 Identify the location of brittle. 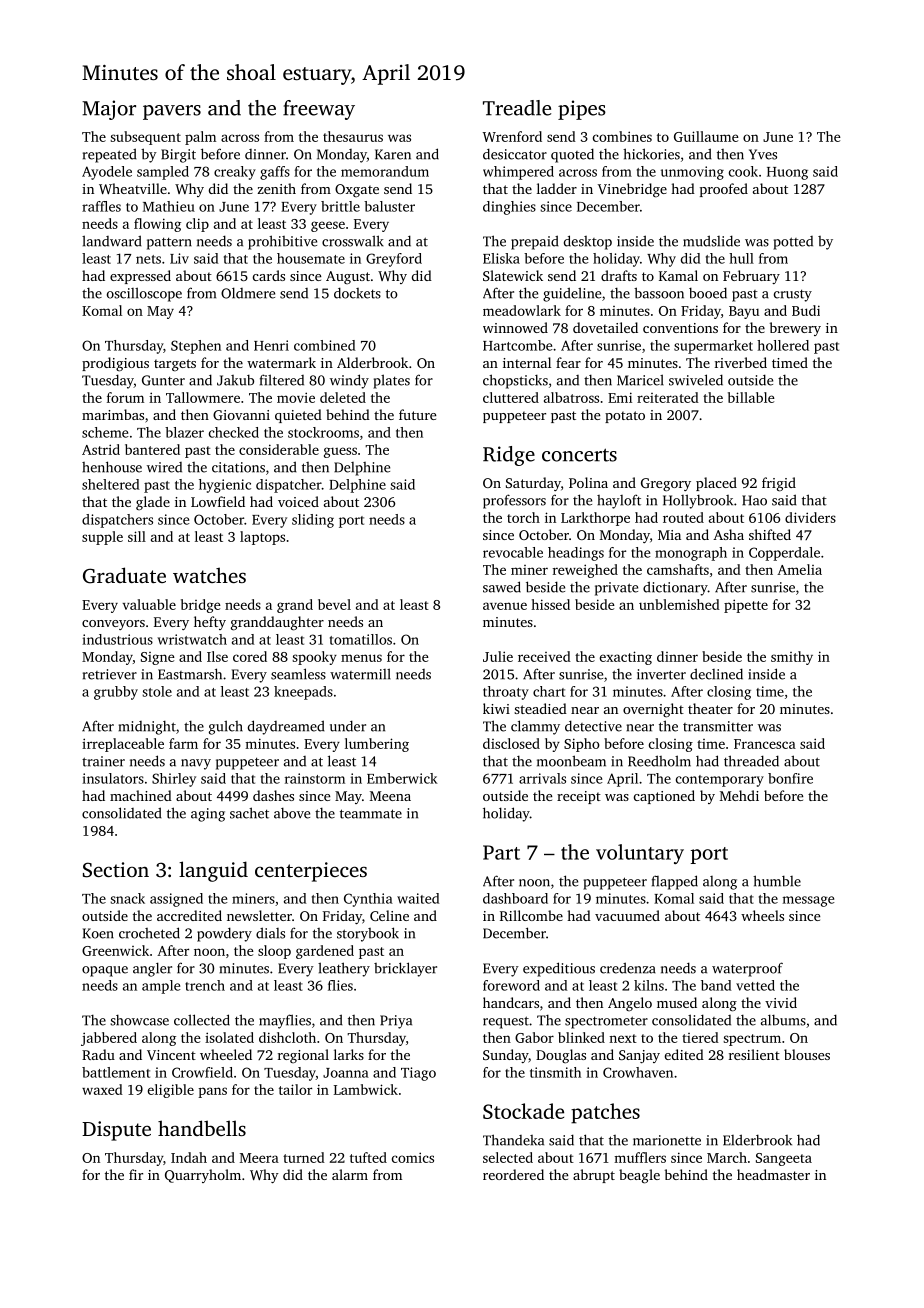
(340, 206).
